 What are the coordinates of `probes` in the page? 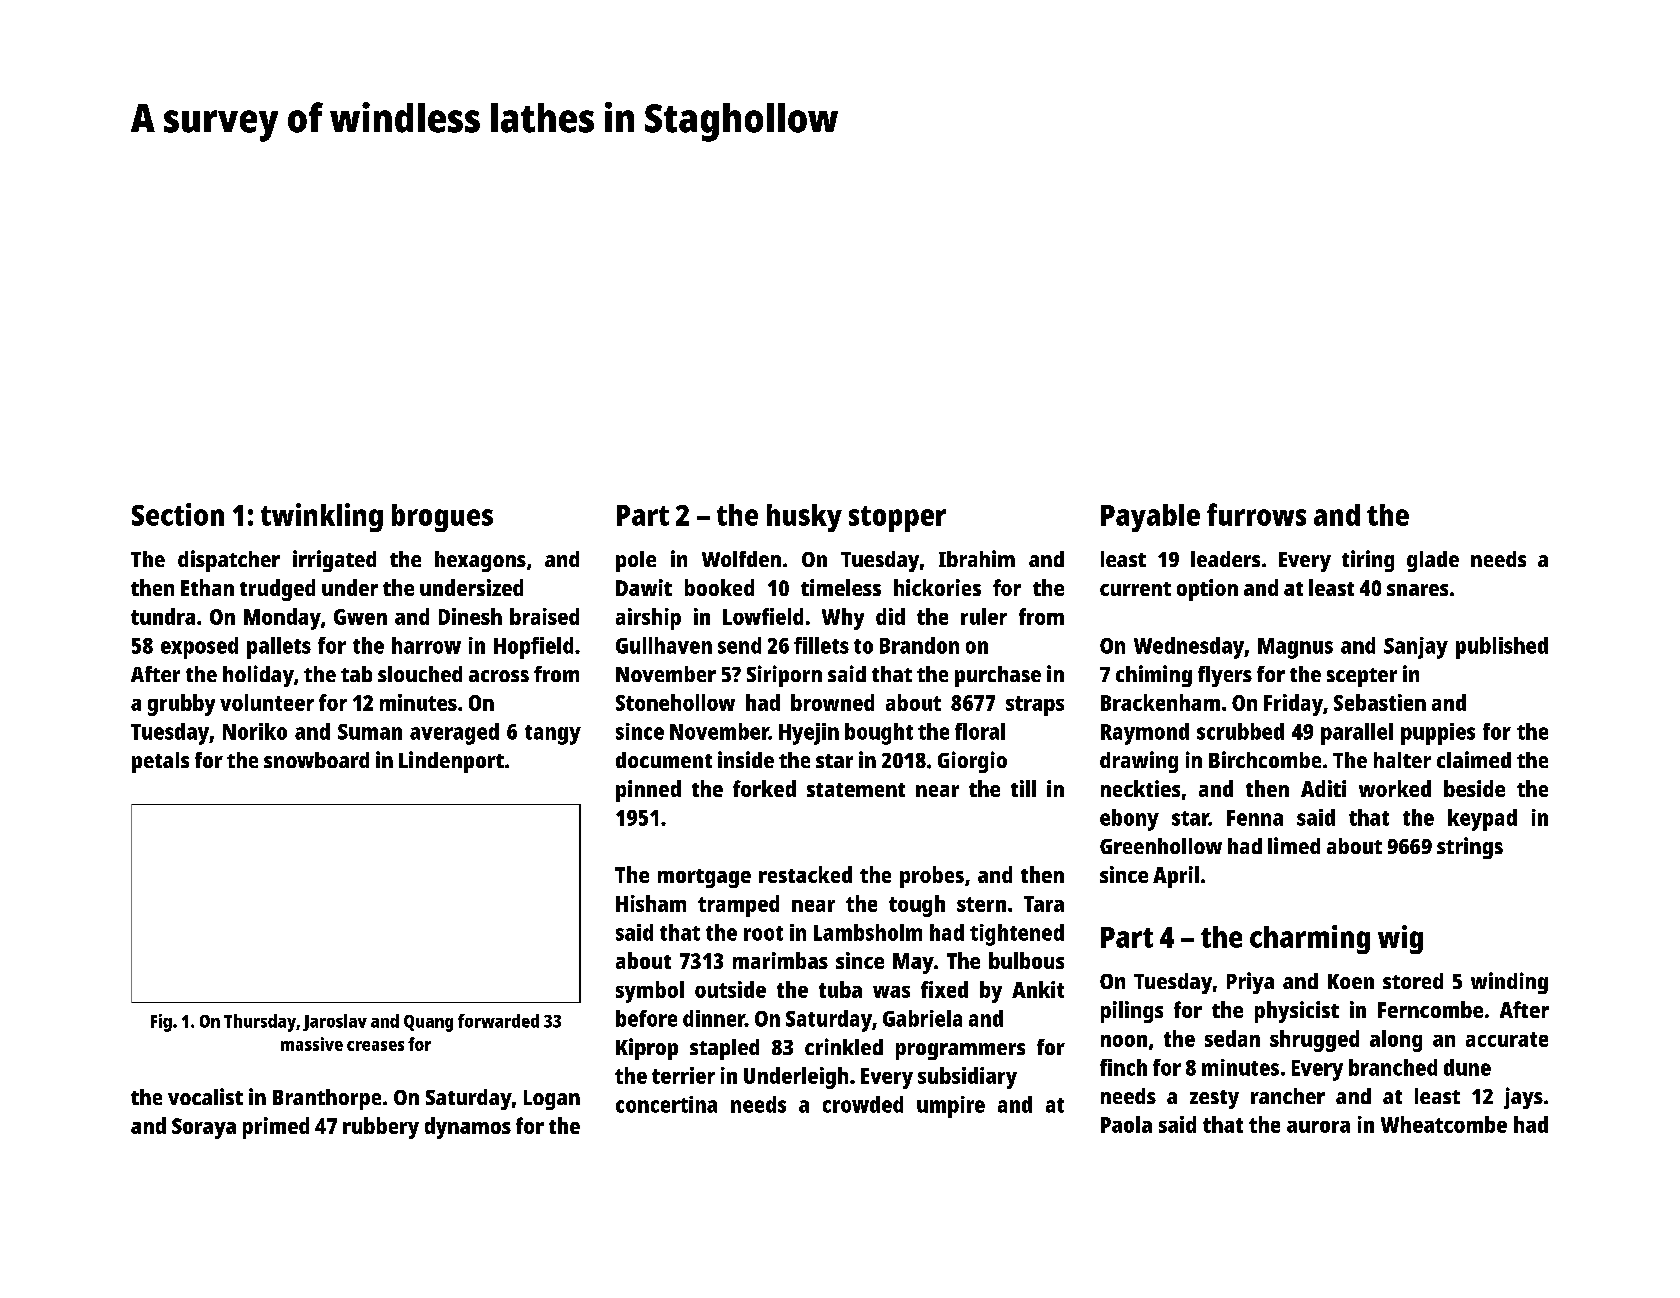 It's located at (932, 877).
